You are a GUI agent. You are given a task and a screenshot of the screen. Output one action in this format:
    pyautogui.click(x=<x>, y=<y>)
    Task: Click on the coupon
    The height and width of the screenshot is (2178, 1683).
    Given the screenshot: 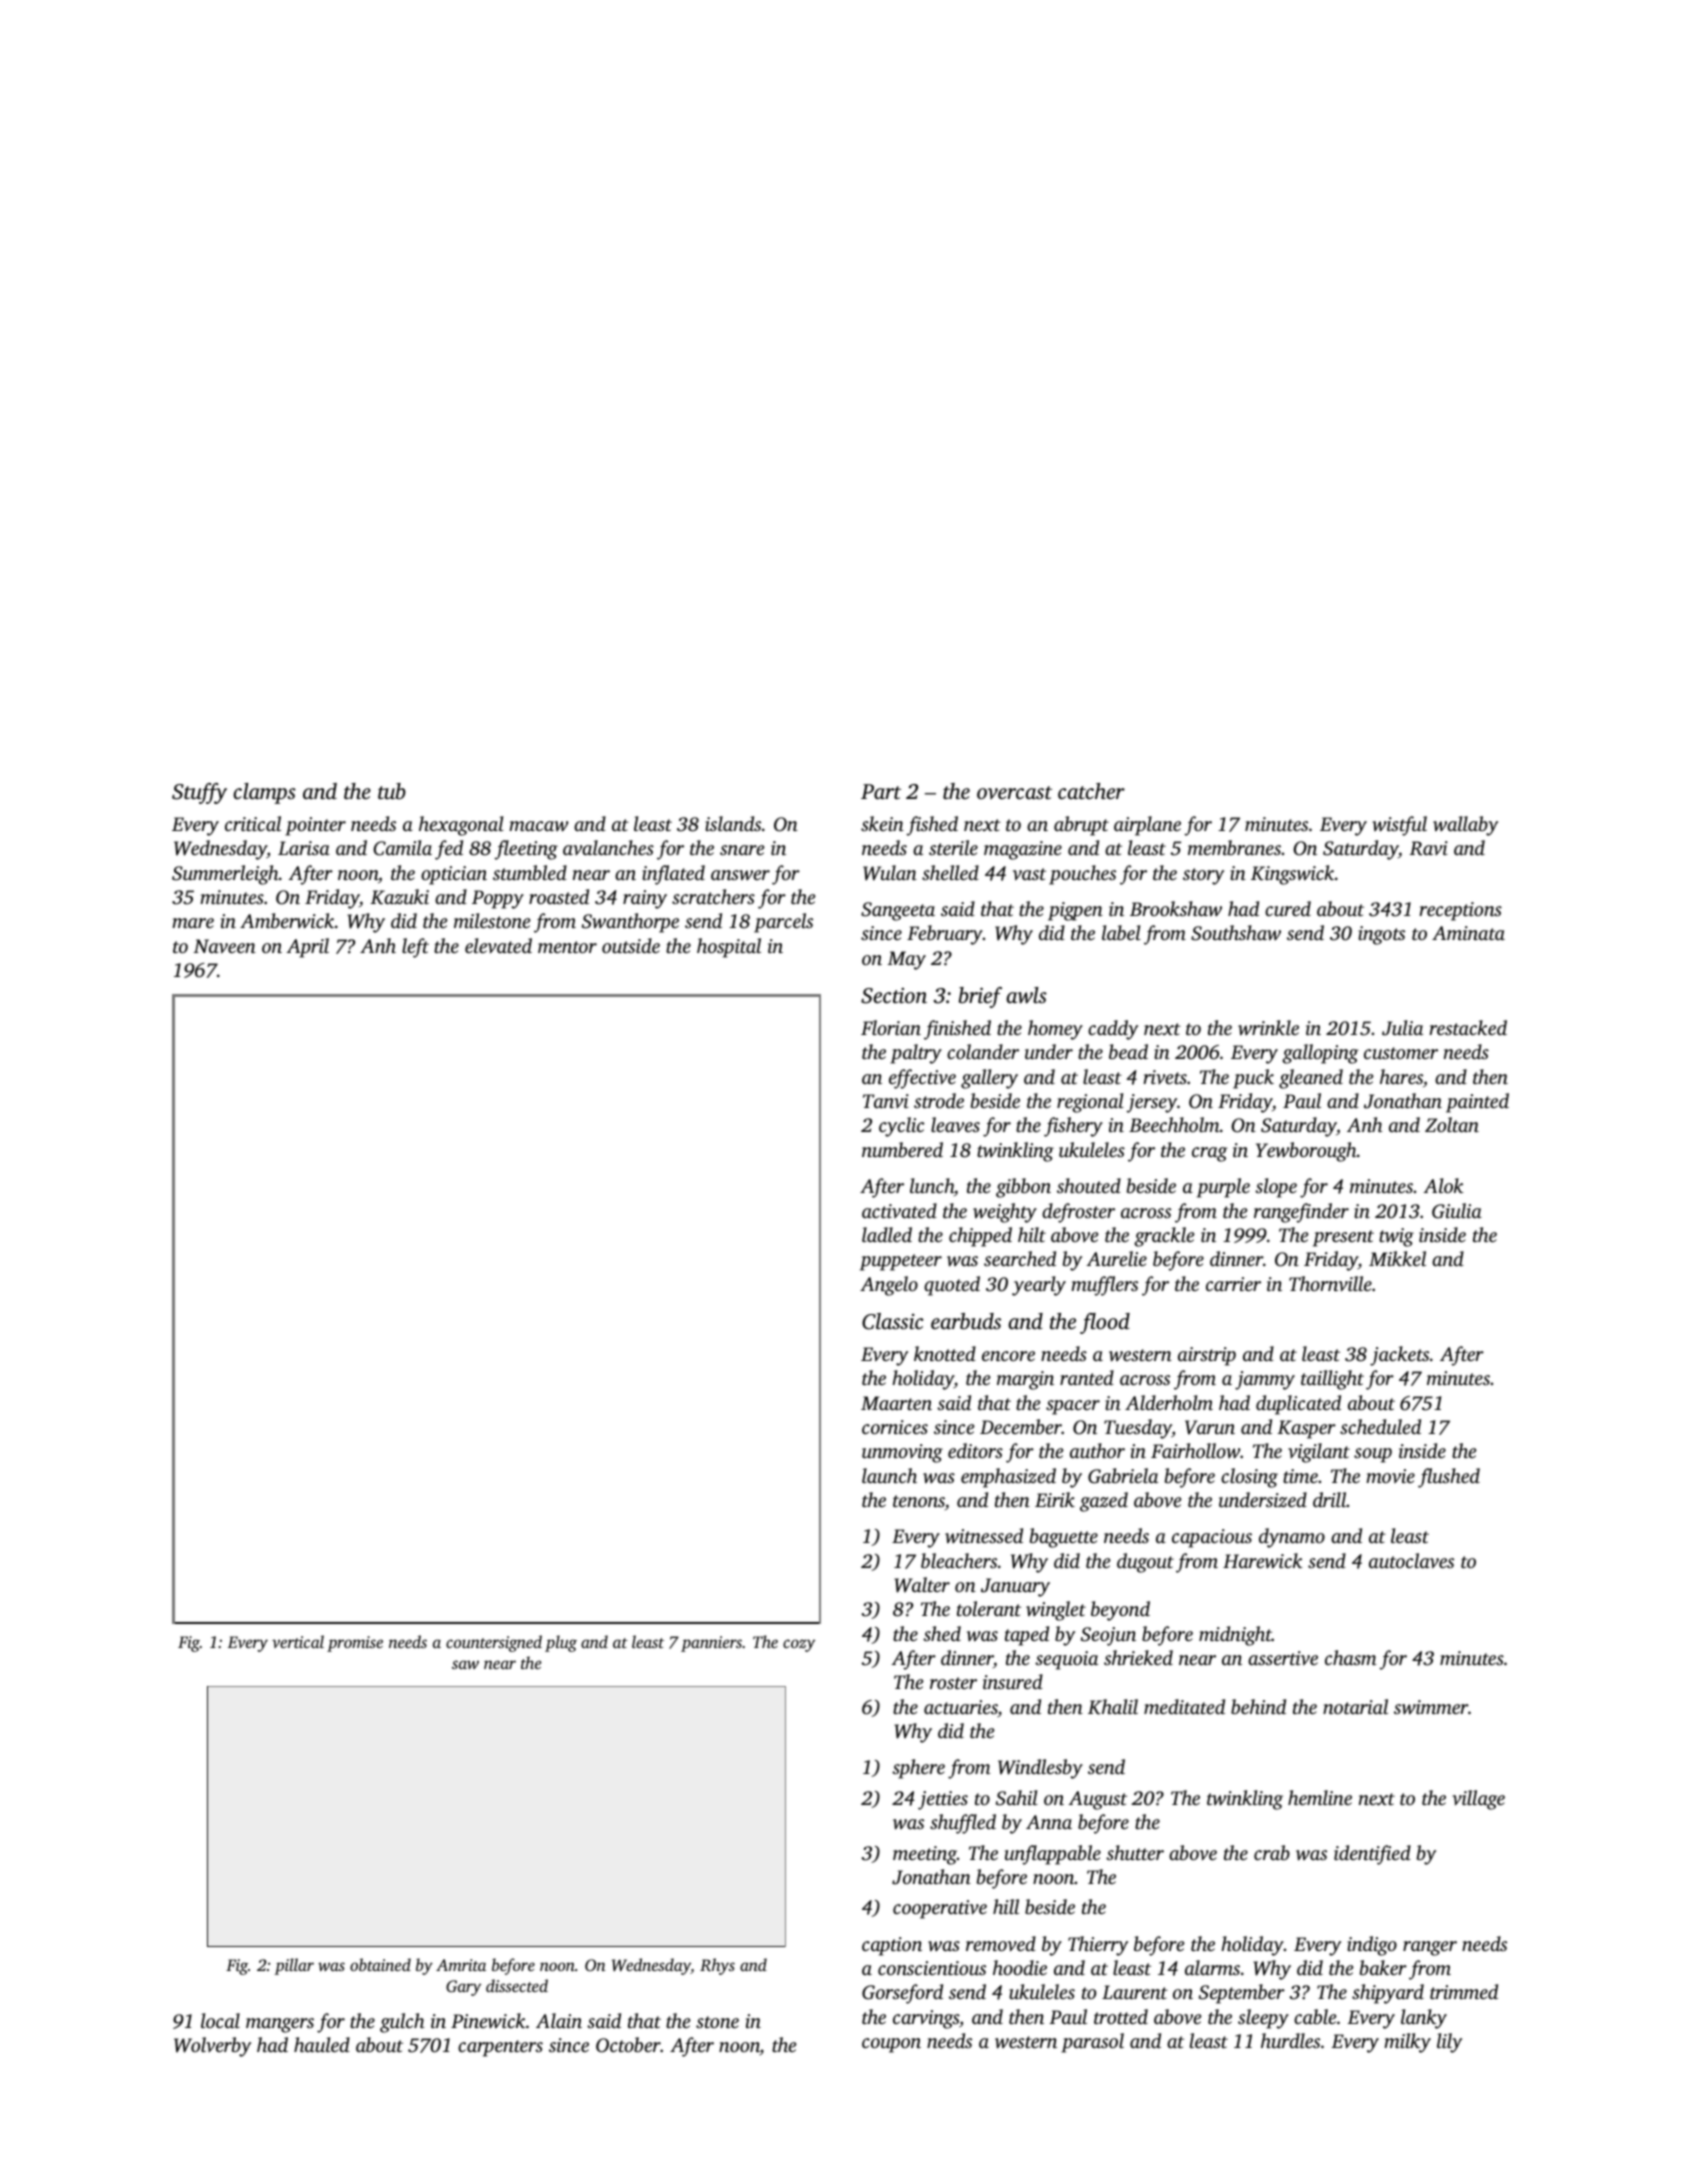 What is the action you would take?
    pyautogui.click(x=891, y=2045)
